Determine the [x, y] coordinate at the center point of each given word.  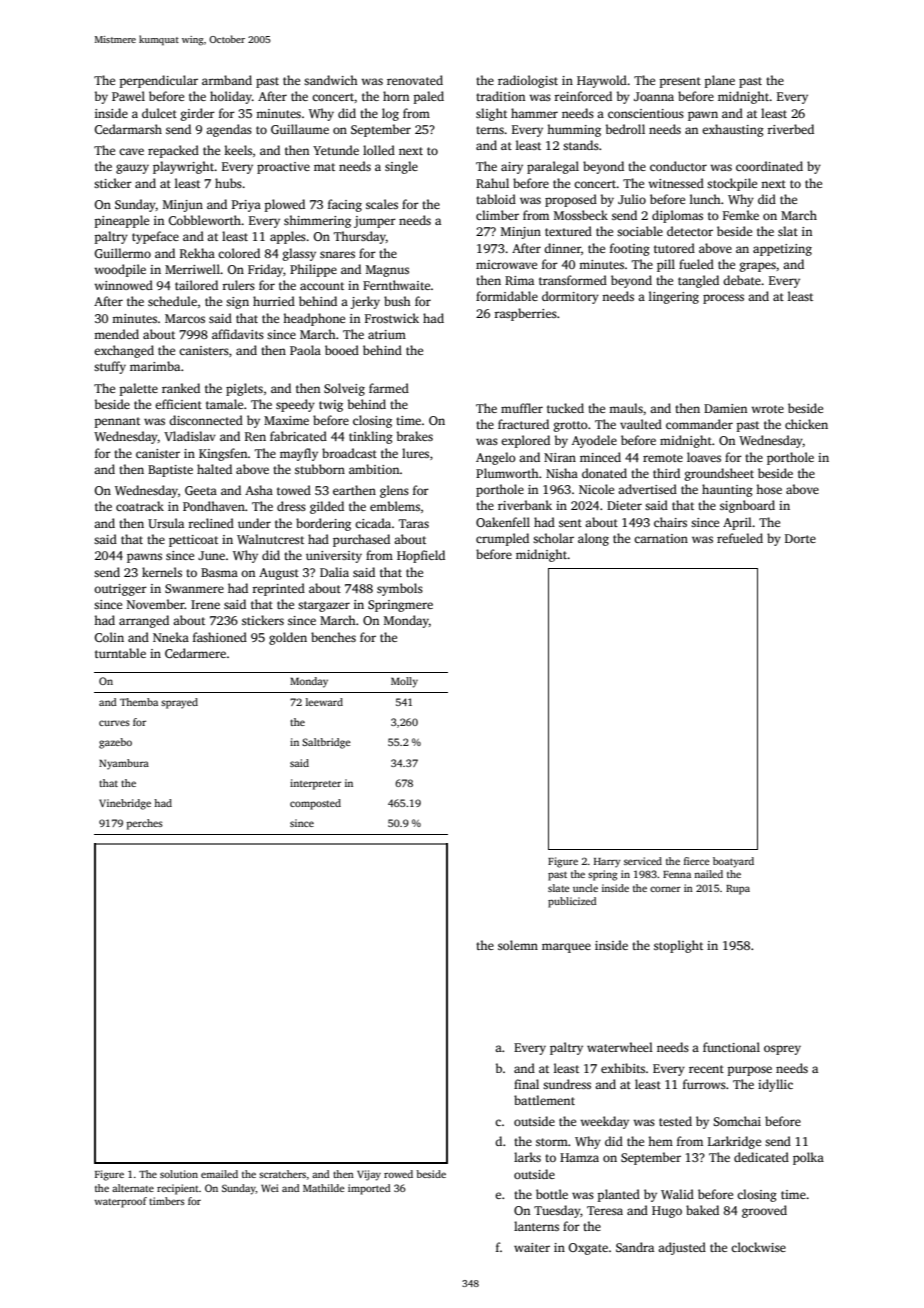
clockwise [758, 1247]
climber [497, 215]
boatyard [733, 862]
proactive [283, 168]
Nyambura [124, 764]
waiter [532, 1247]
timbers [167, 1201]
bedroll [625, 129]
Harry [607, 863]
